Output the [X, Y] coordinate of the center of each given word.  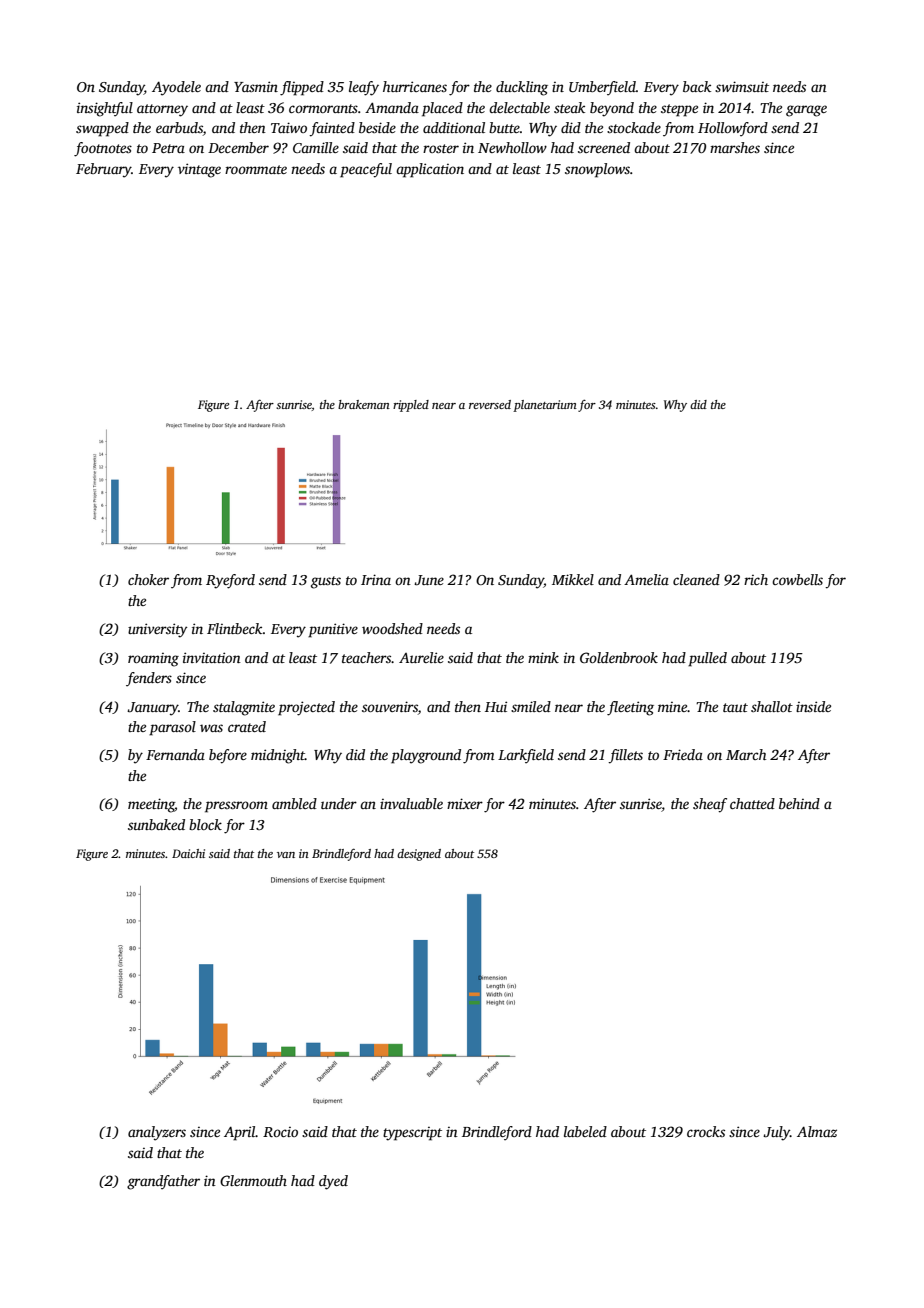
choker [148, 579]
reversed [490, 404]
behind [799, 803]
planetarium [545, 406]
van [286, 855]
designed [419, 855]
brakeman [364, 404]
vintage [199, 170]
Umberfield [602, 88]
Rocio [280, 1132]
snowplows [597, 170]
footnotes [103, 149]
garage [806, 111]
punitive [333, 630]
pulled [707, 659]
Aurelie [421, 657]
